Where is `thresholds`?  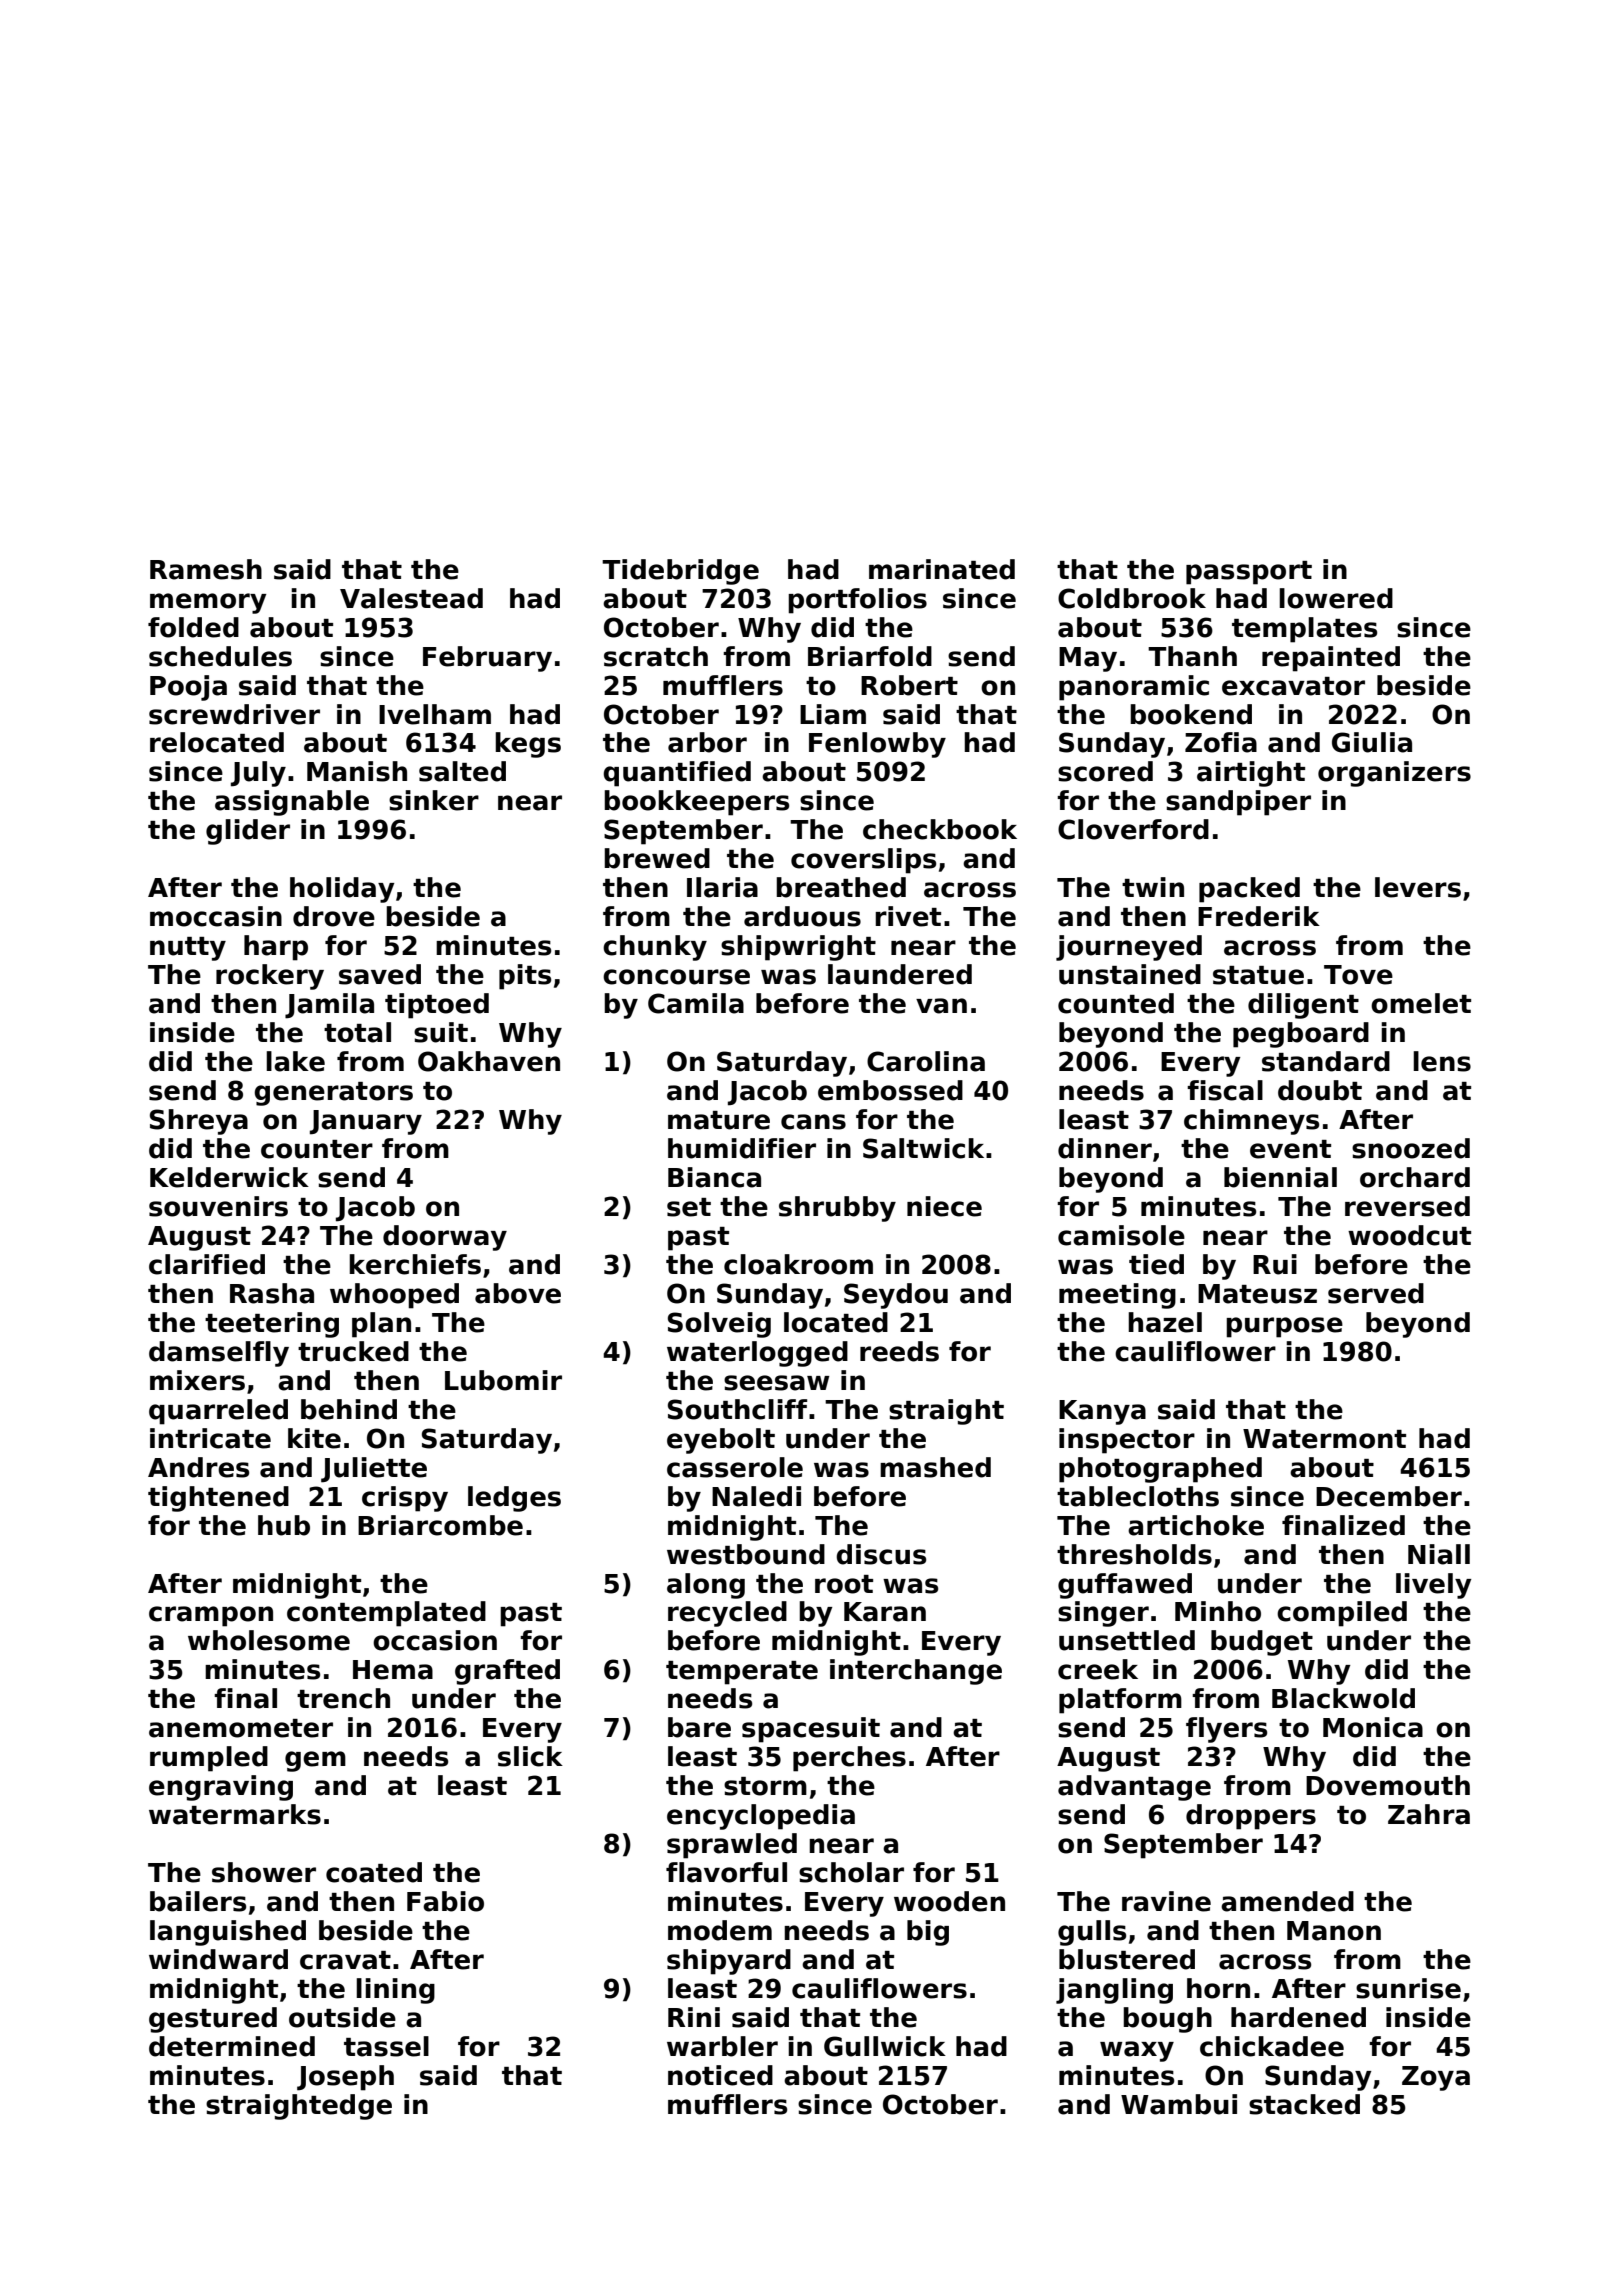 thresholds is located at coordinates (1134, 1554).
